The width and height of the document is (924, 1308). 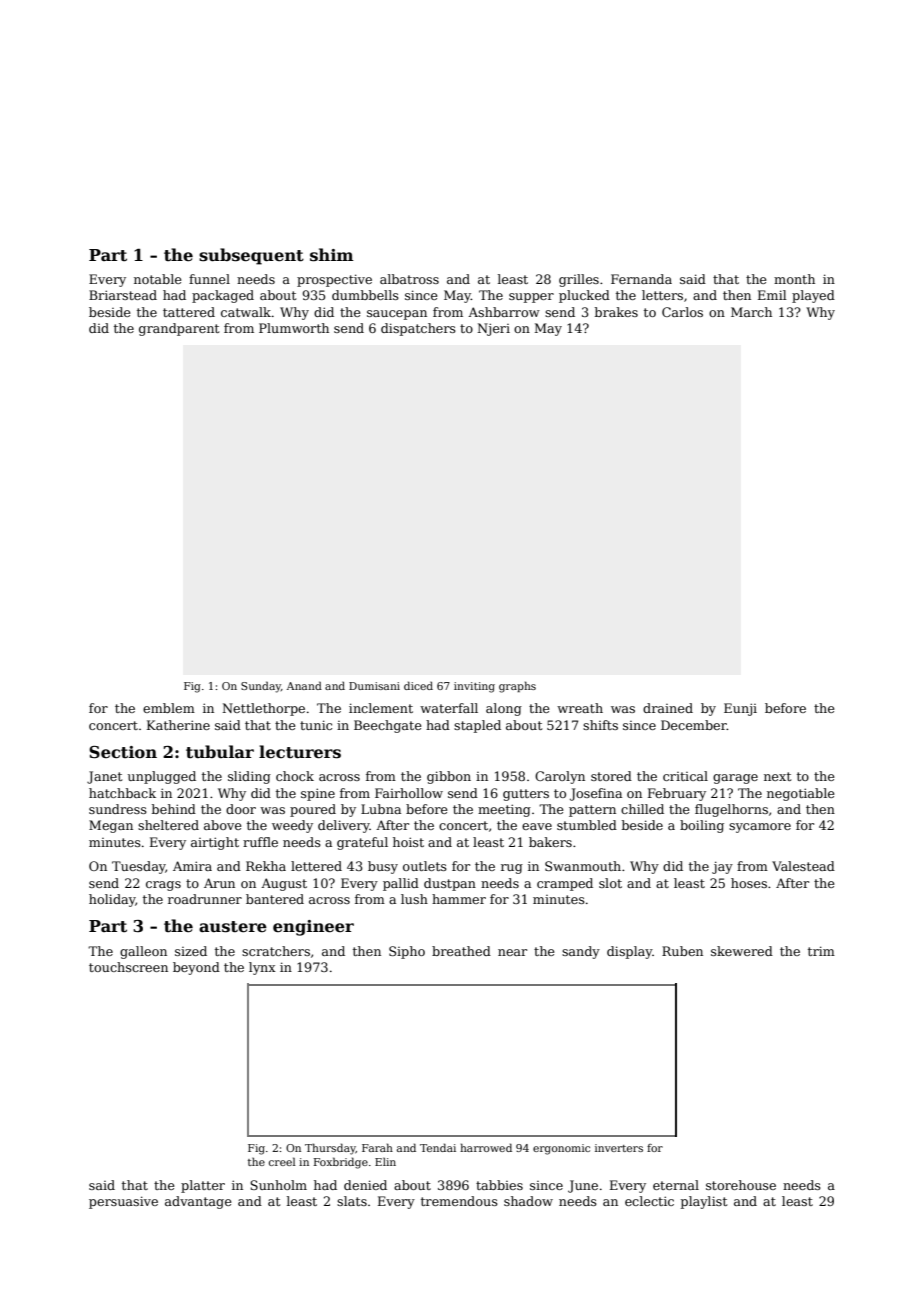 I want to click on negotiable, so click(x=801, y=794).
